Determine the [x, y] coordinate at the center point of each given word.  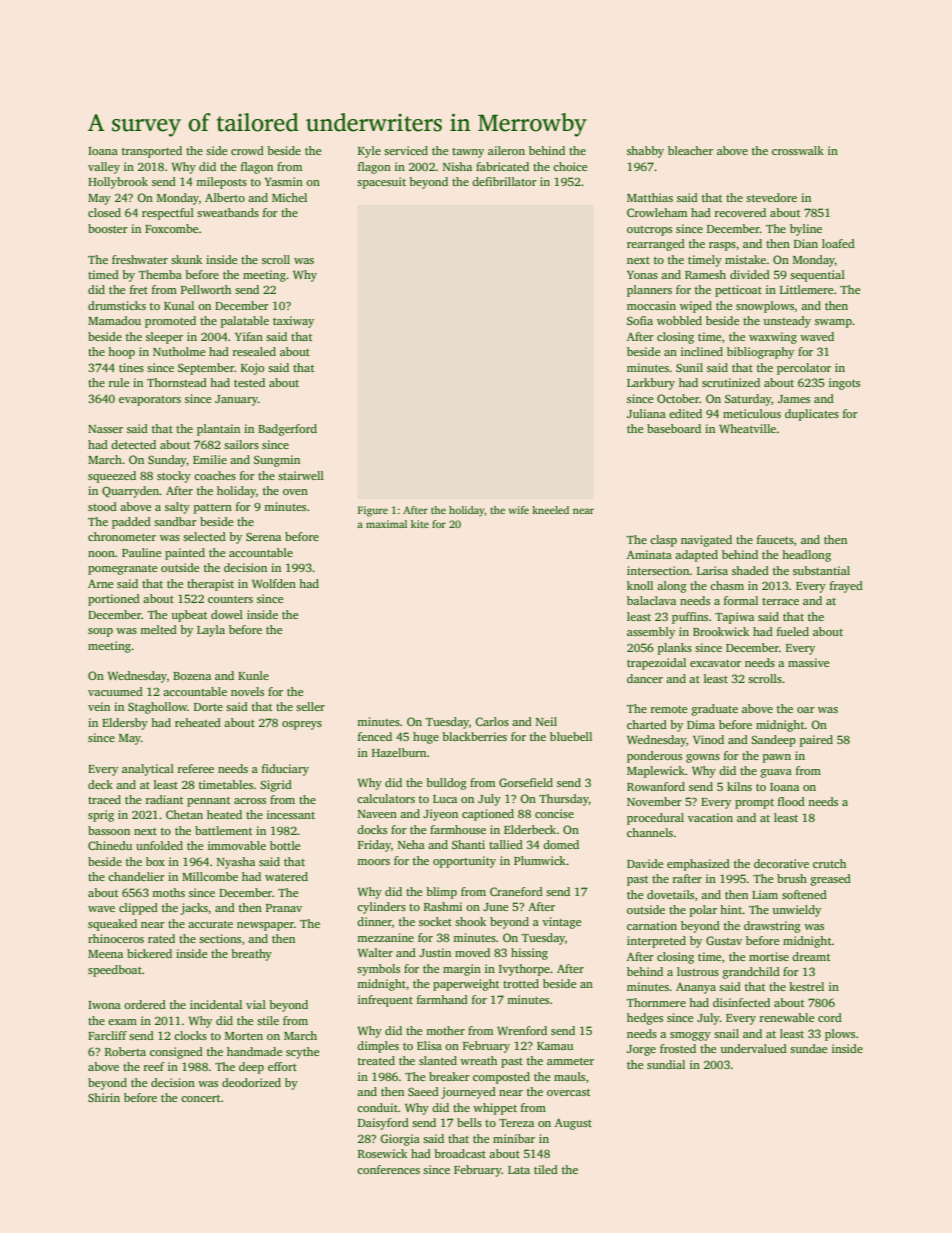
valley [104, 168]
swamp [833, 323]
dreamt [811, 956]
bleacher [690, 150]
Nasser [105, 429]
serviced [406, 150]
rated [161, 938]
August [573, 1124]
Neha [411, 844]
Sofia [640, 320]
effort [282, 1066]
